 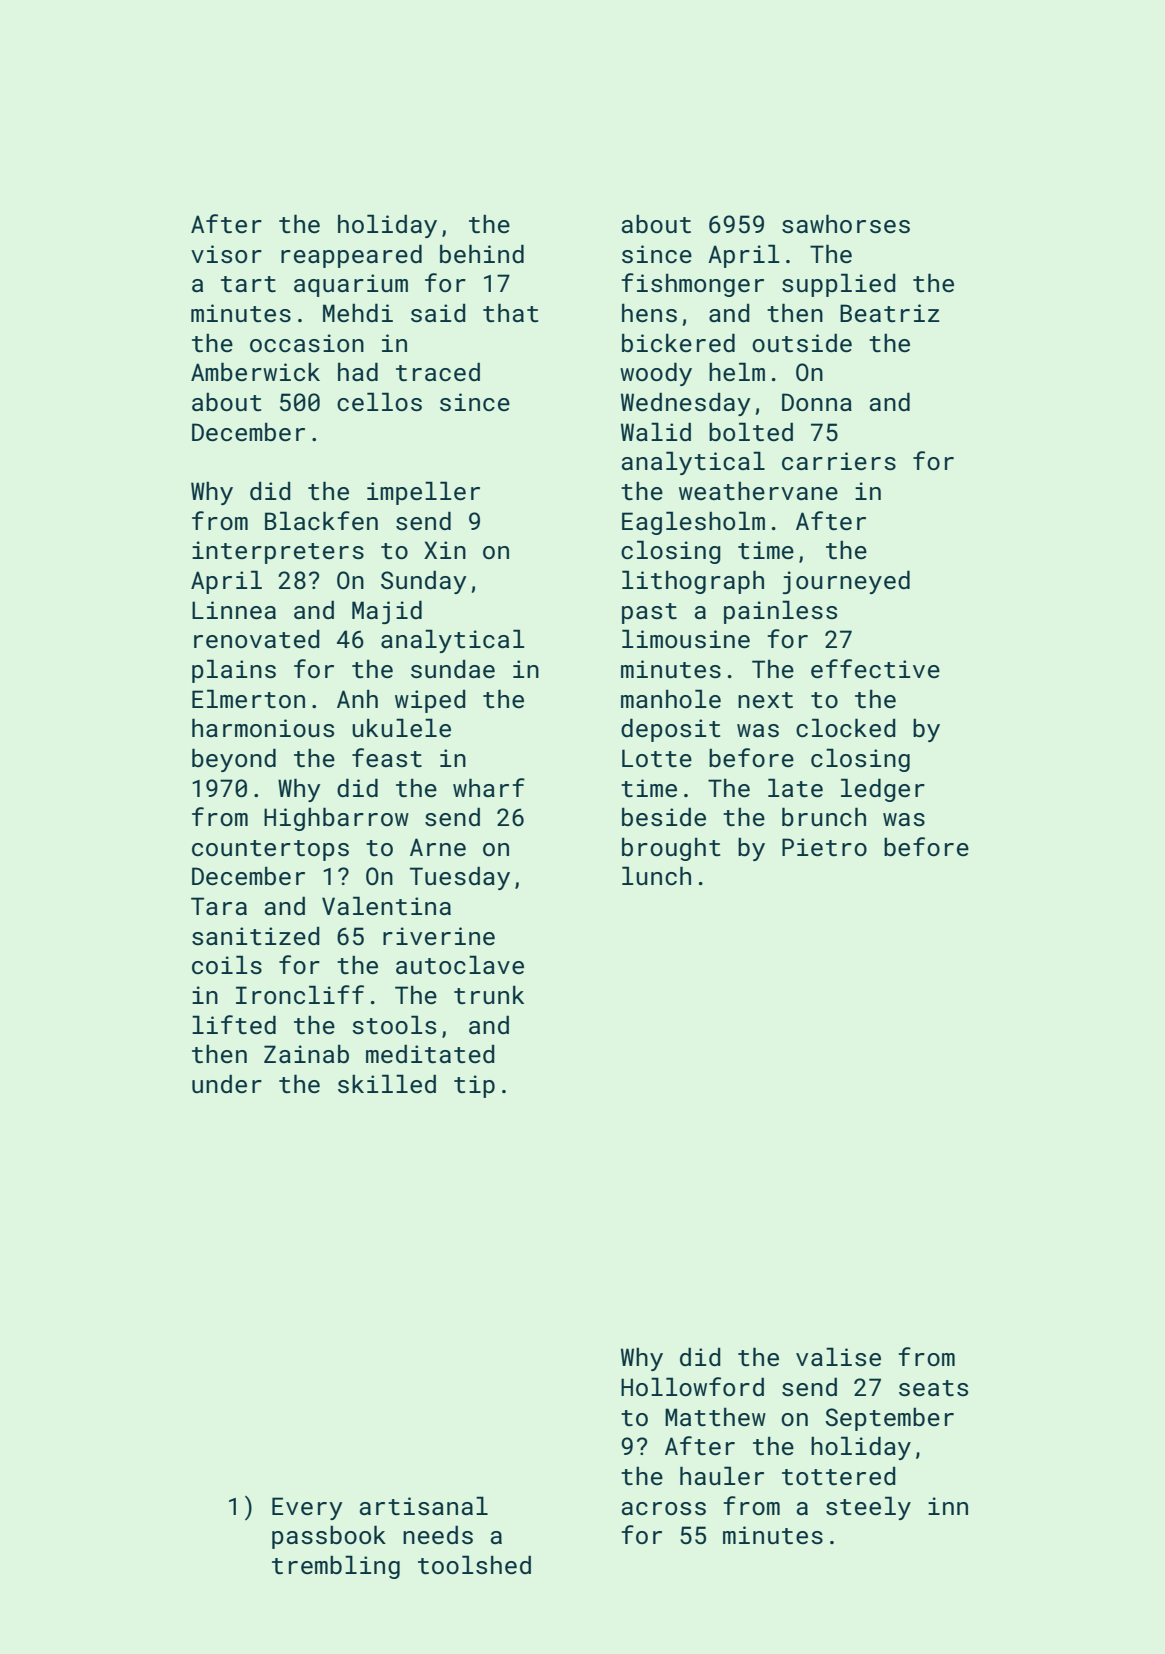 I want to click on tip, so click(x=474, y=1086).
